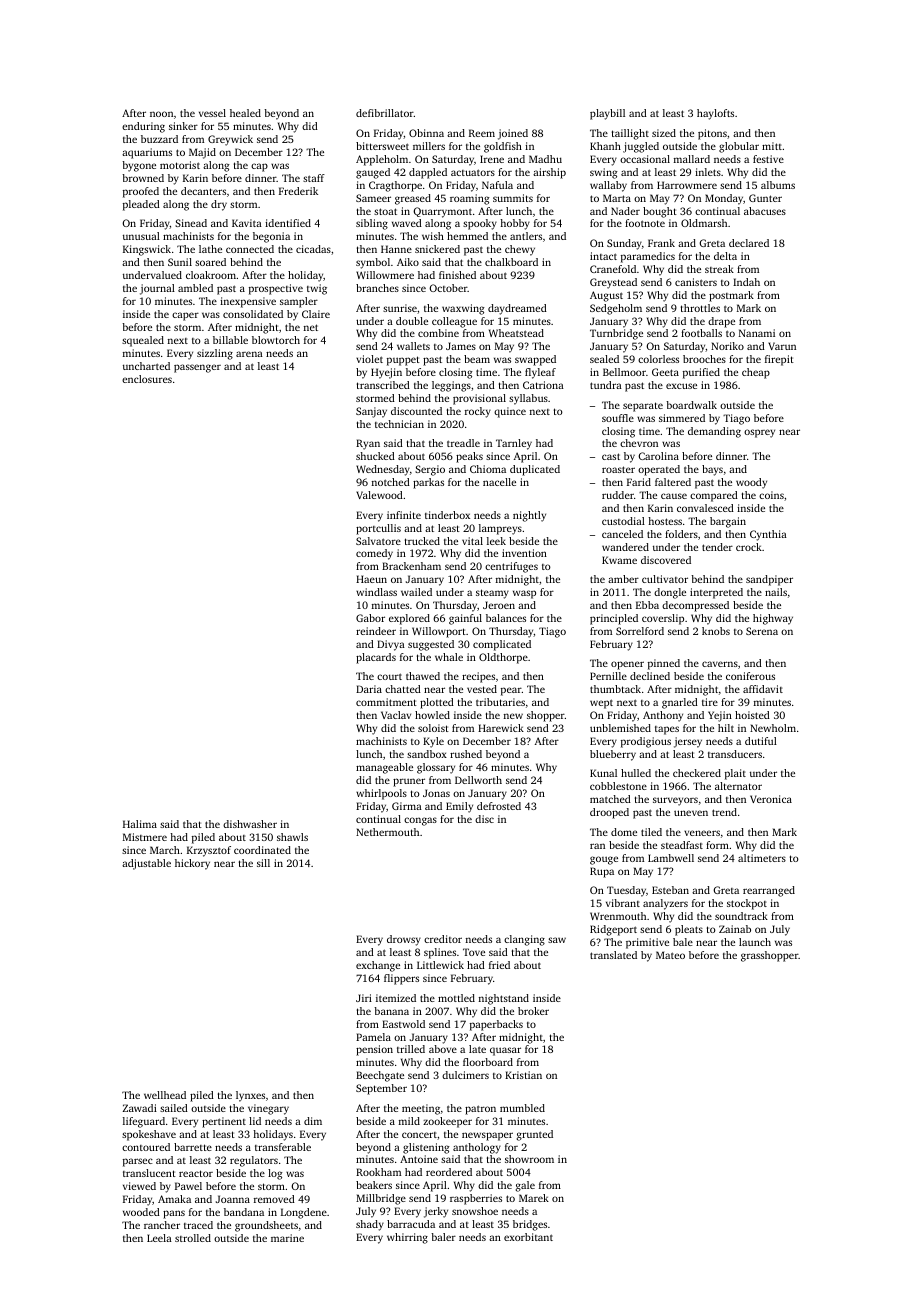  What do you see at coordinates (368, 444) in the page?
I see `Ryan` at bounding box center [368, 444].
